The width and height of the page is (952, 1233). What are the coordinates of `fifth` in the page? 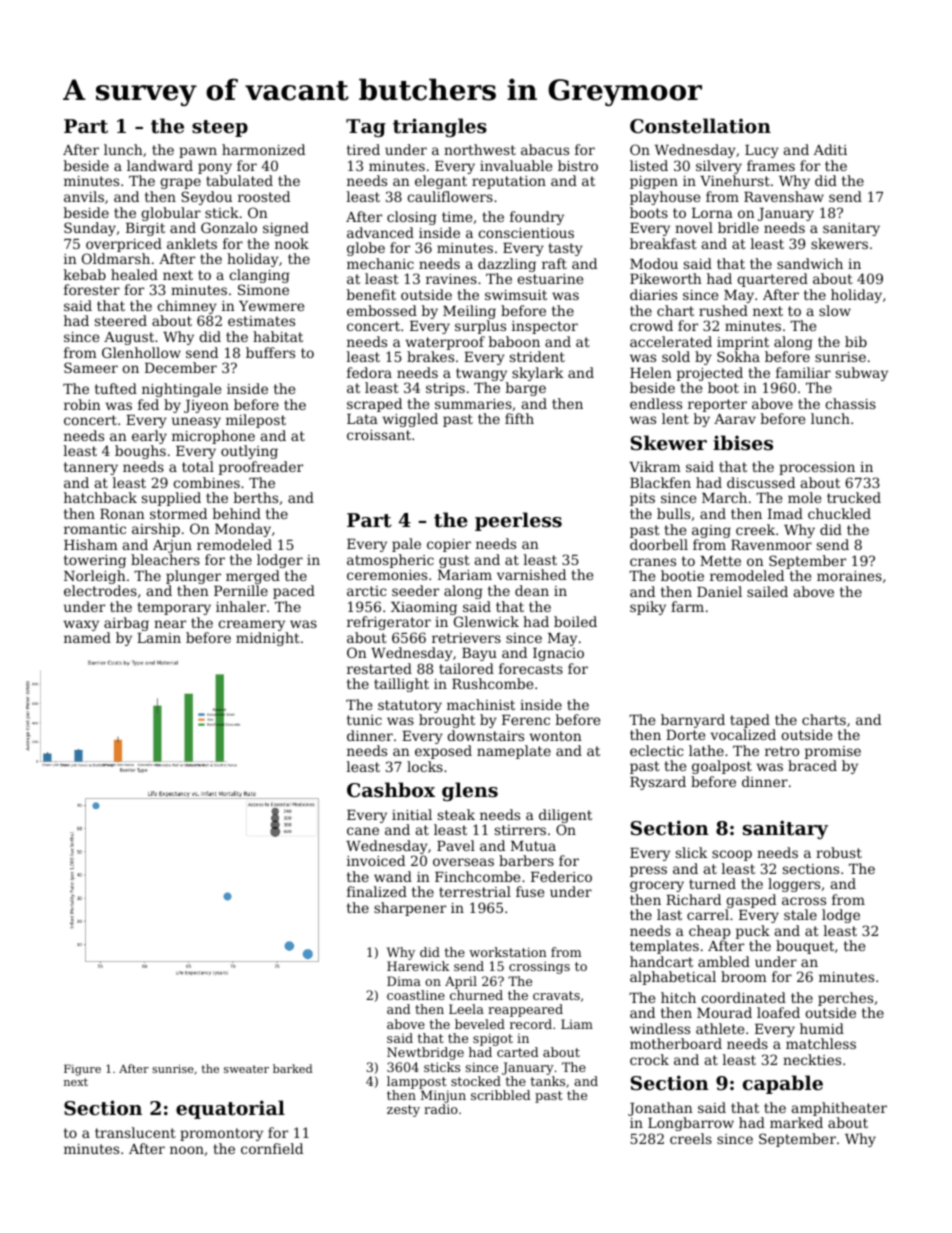 It's located at (519, 418).
